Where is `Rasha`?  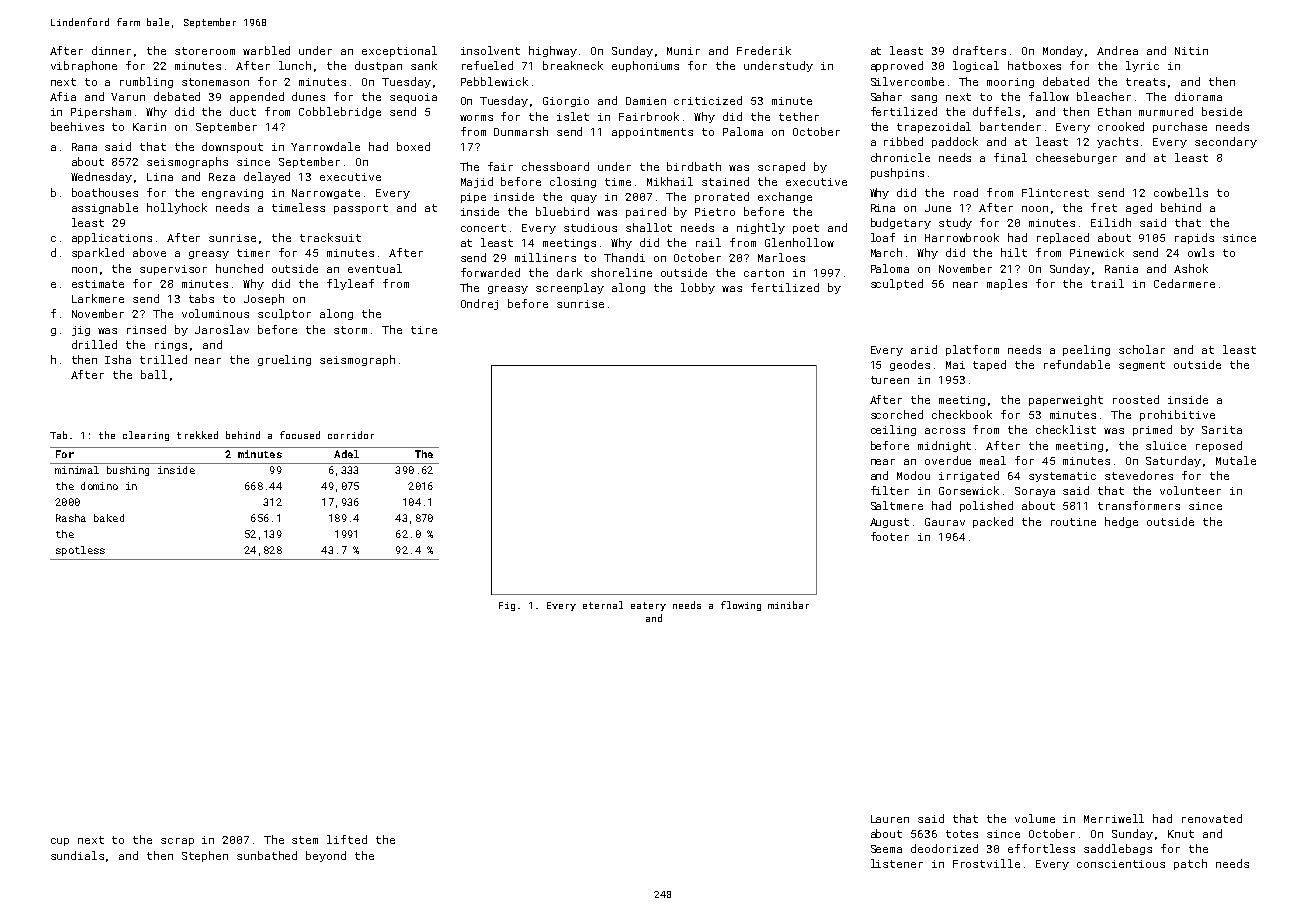
Rasha is located at coordinates (71, 518).
